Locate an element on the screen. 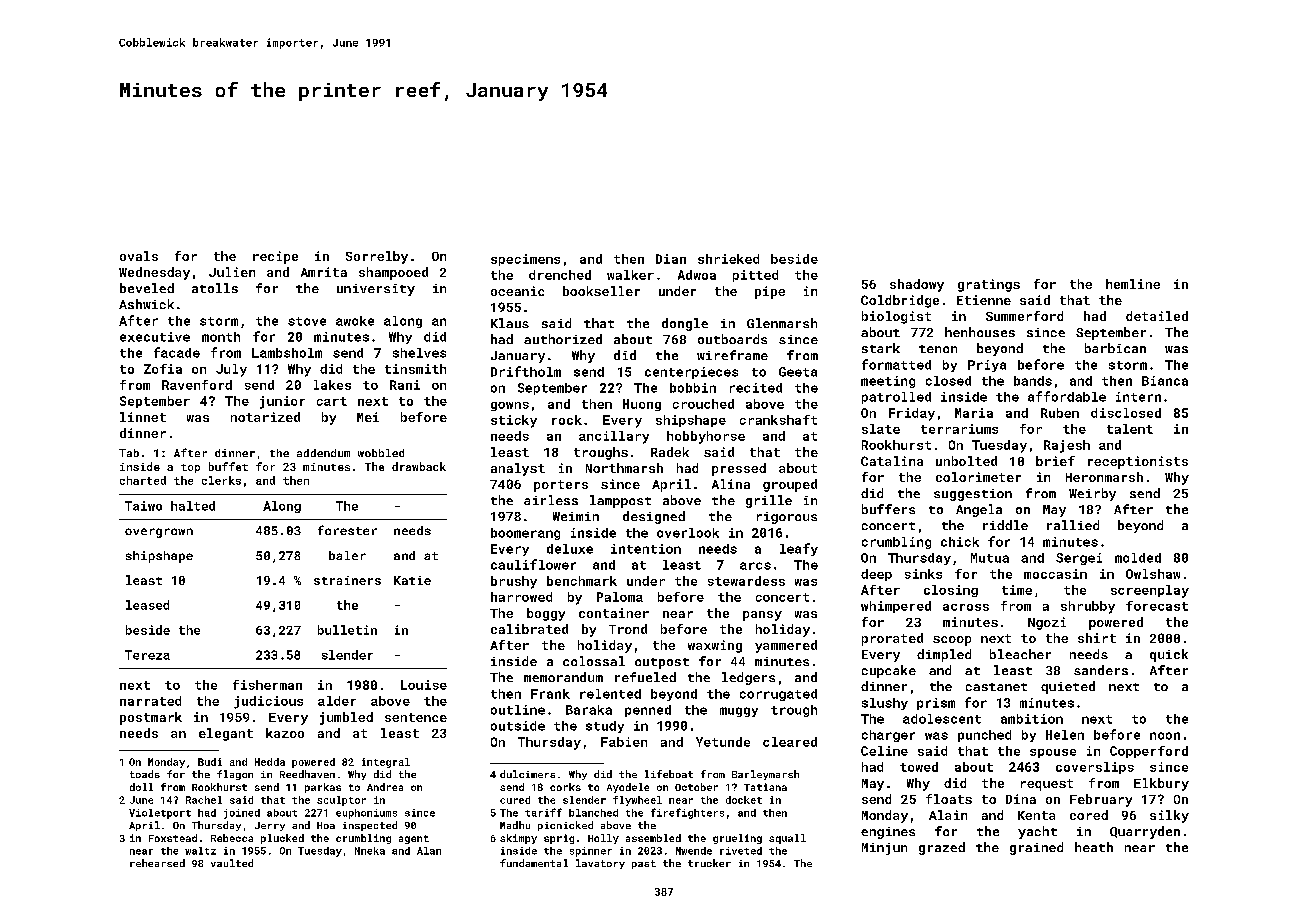  grazed is located at coordinates (942, 848).
